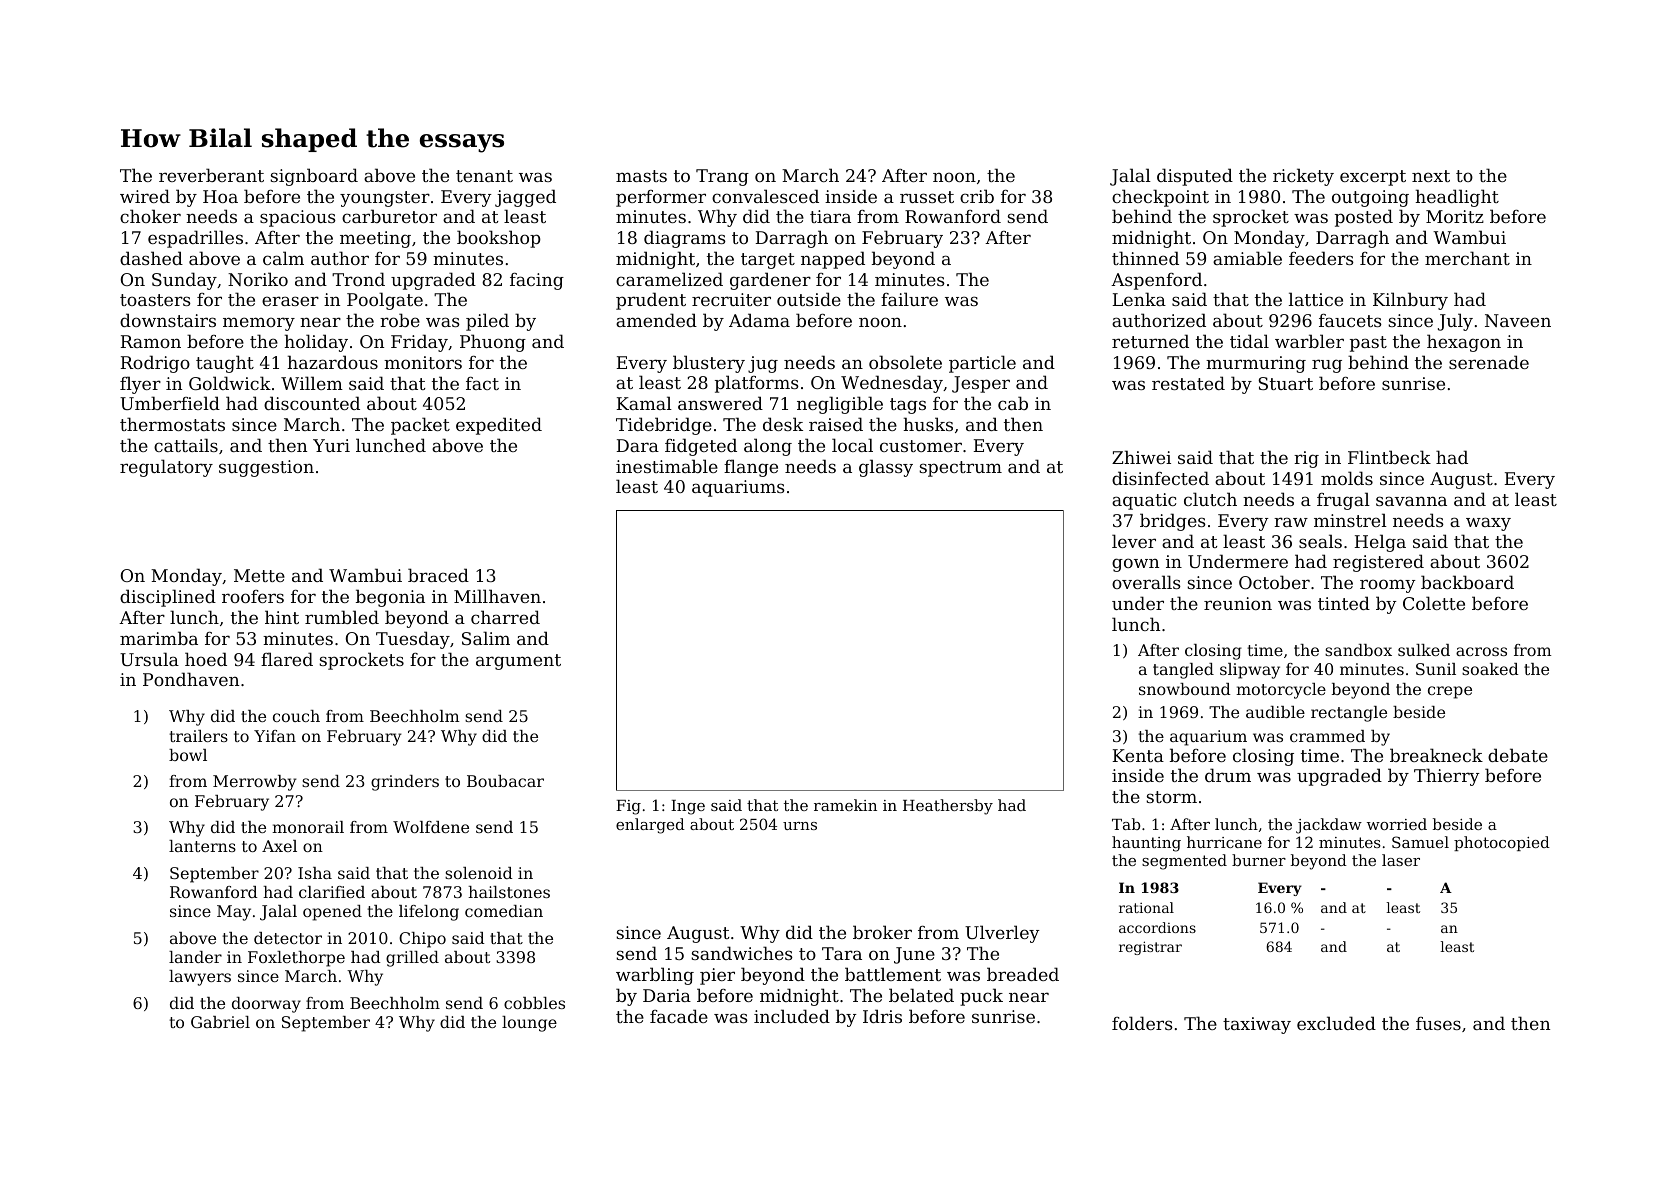  Describe the element at coordinates (1450, 692) in the screenshot. I see `crepe` at that location.
